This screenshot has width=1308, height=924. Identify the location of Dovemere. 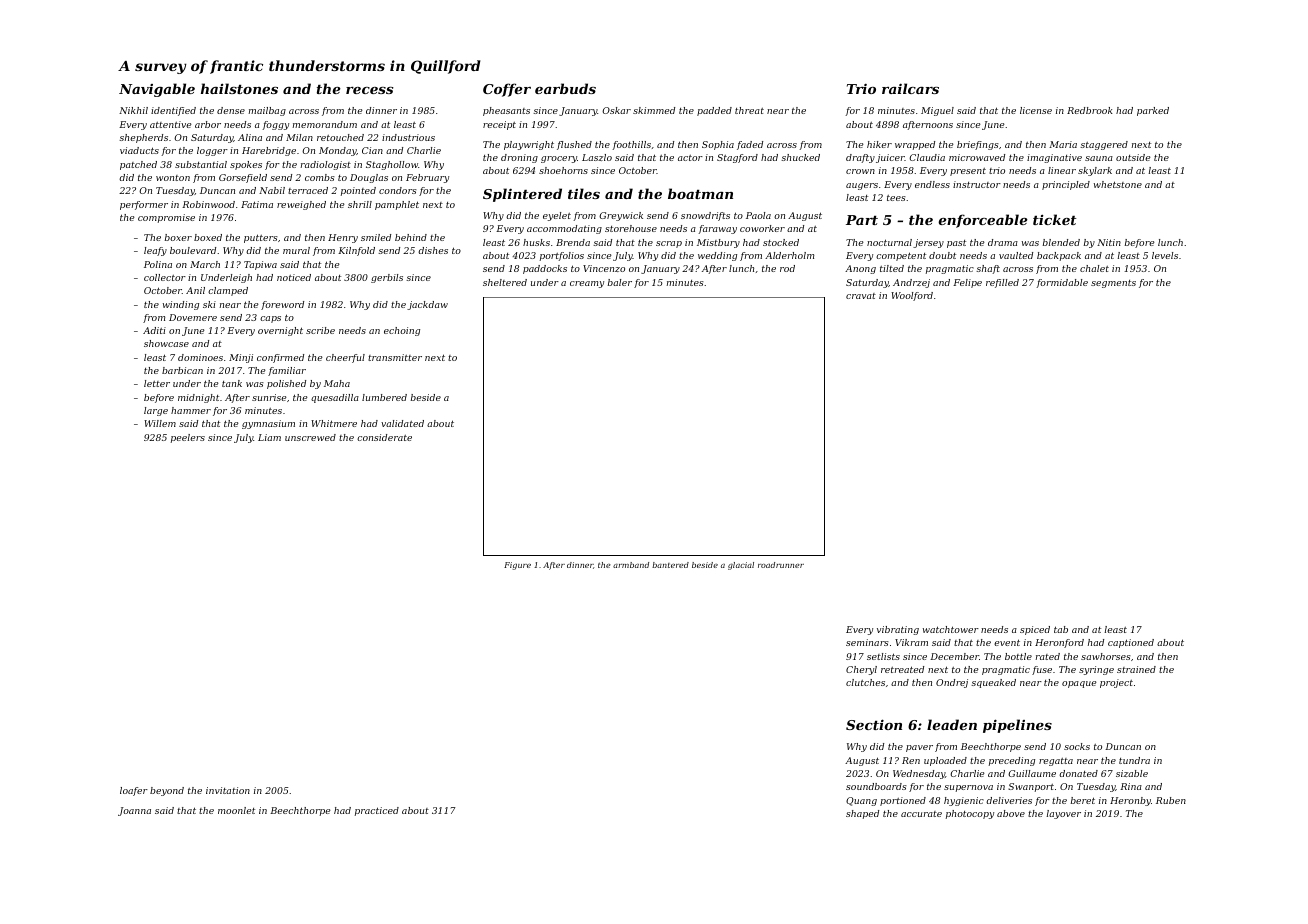
(193, 317).
